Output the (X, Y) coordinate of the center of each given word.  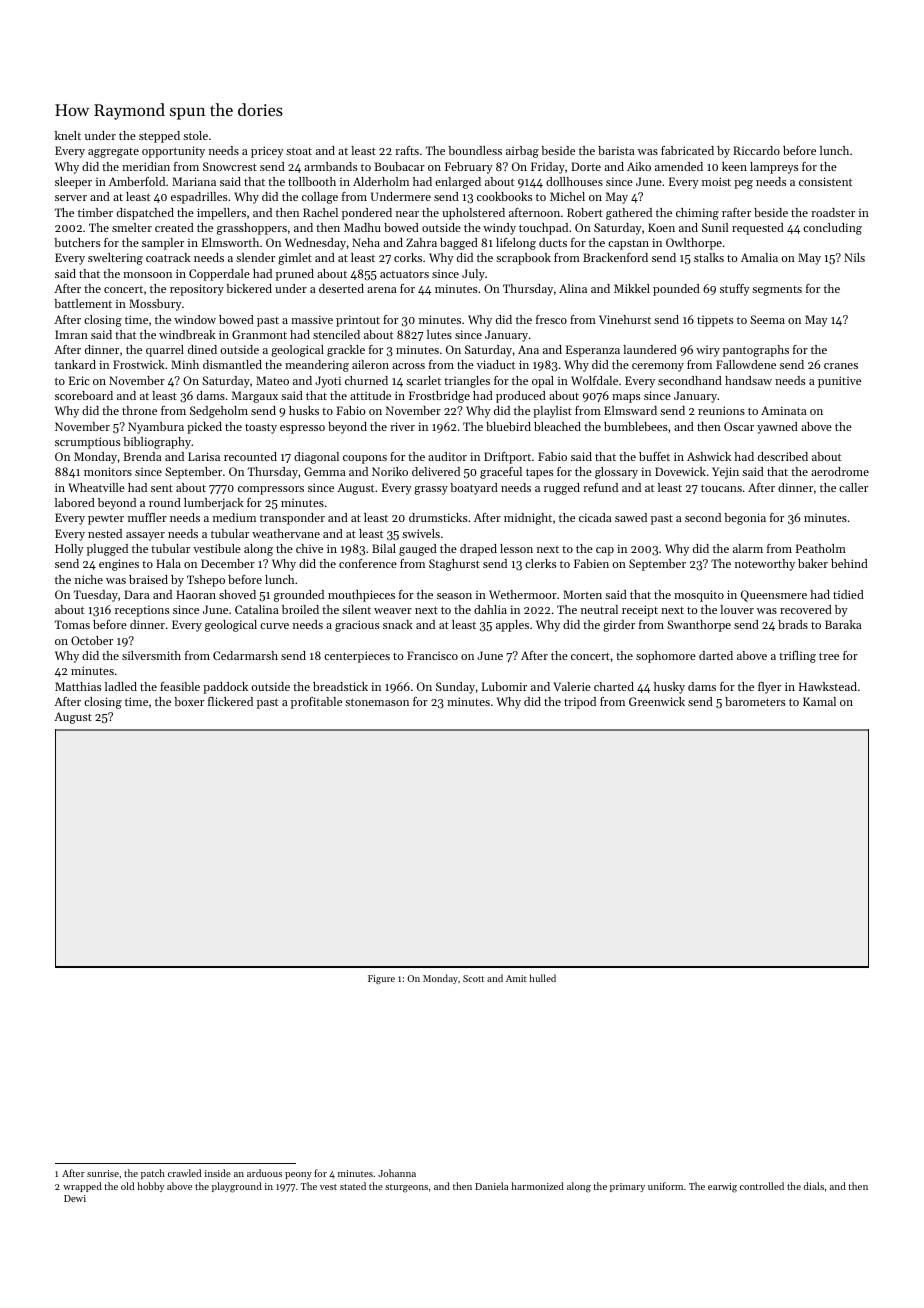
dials (813, 1186)
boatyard (474, 489)
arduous (264, 1173)
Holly (69, 550)
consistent (825, 181)
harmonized (537, 1186)
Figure (381, 979)
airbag (522, 152)
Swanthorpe (699, 626)
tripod (580, 703)
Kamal (819, 701)
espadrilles (199, 198)
